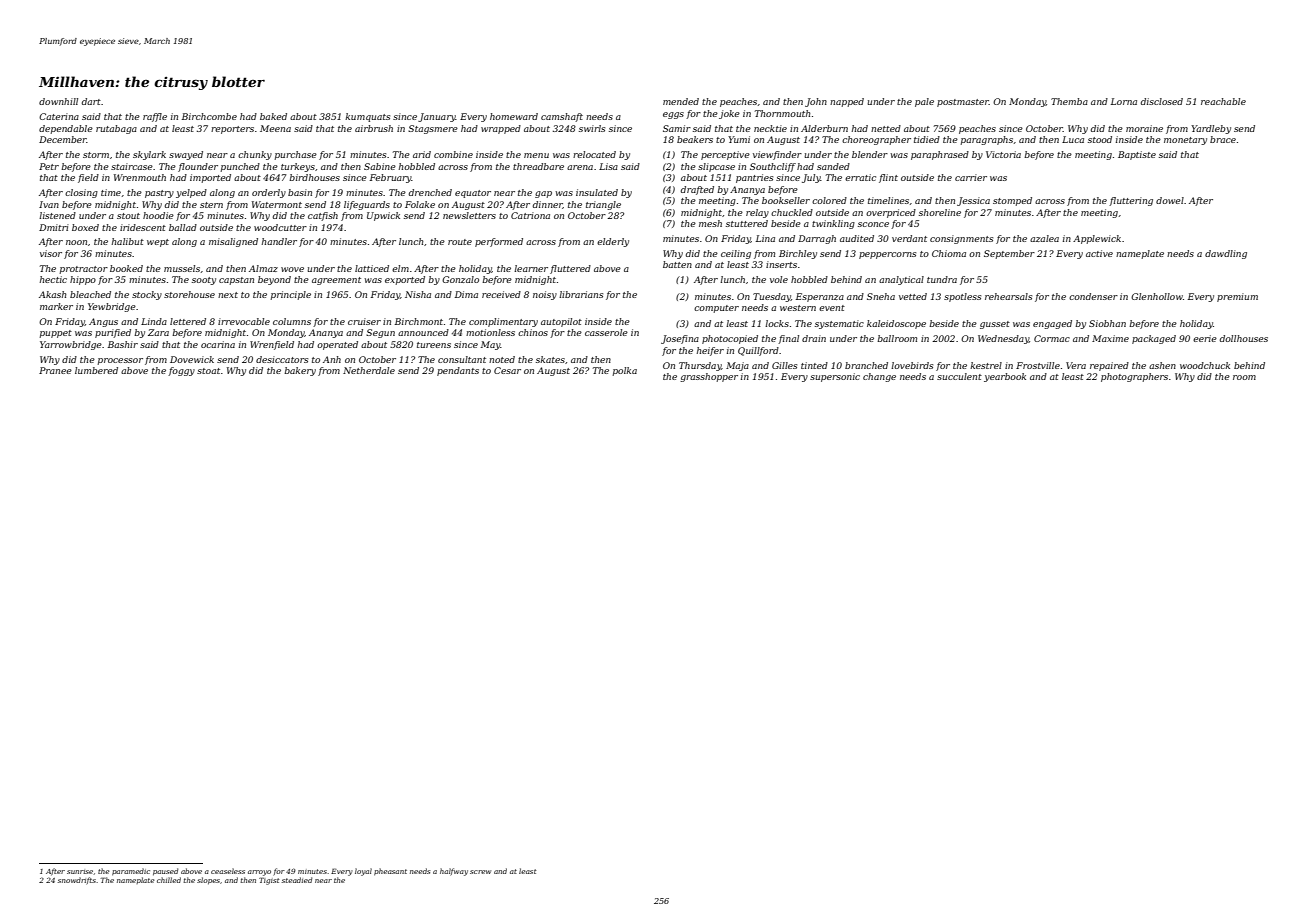  Describe the element at coordinates (458, 371) in the page. I see `pendants` at that location.
